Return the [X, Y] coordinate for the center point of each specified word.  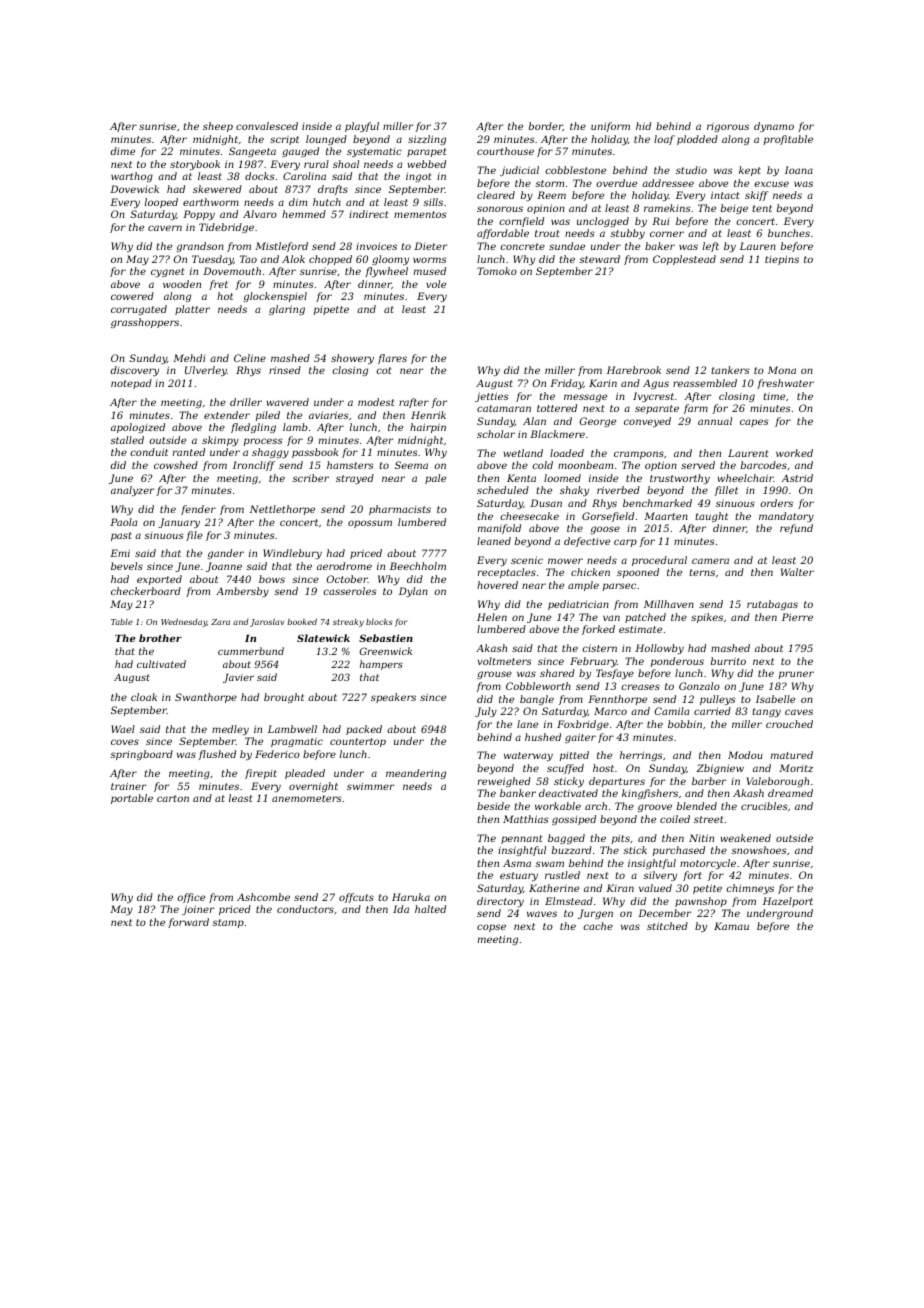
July [486, 712]
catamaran [504, 408]
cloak [144, 697]
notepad [131, 384]
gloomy [390, 260]
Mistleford [281, 247]
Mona [782, 370]
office [191, 898]
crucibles [764, 806]
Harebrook [634, 370]
